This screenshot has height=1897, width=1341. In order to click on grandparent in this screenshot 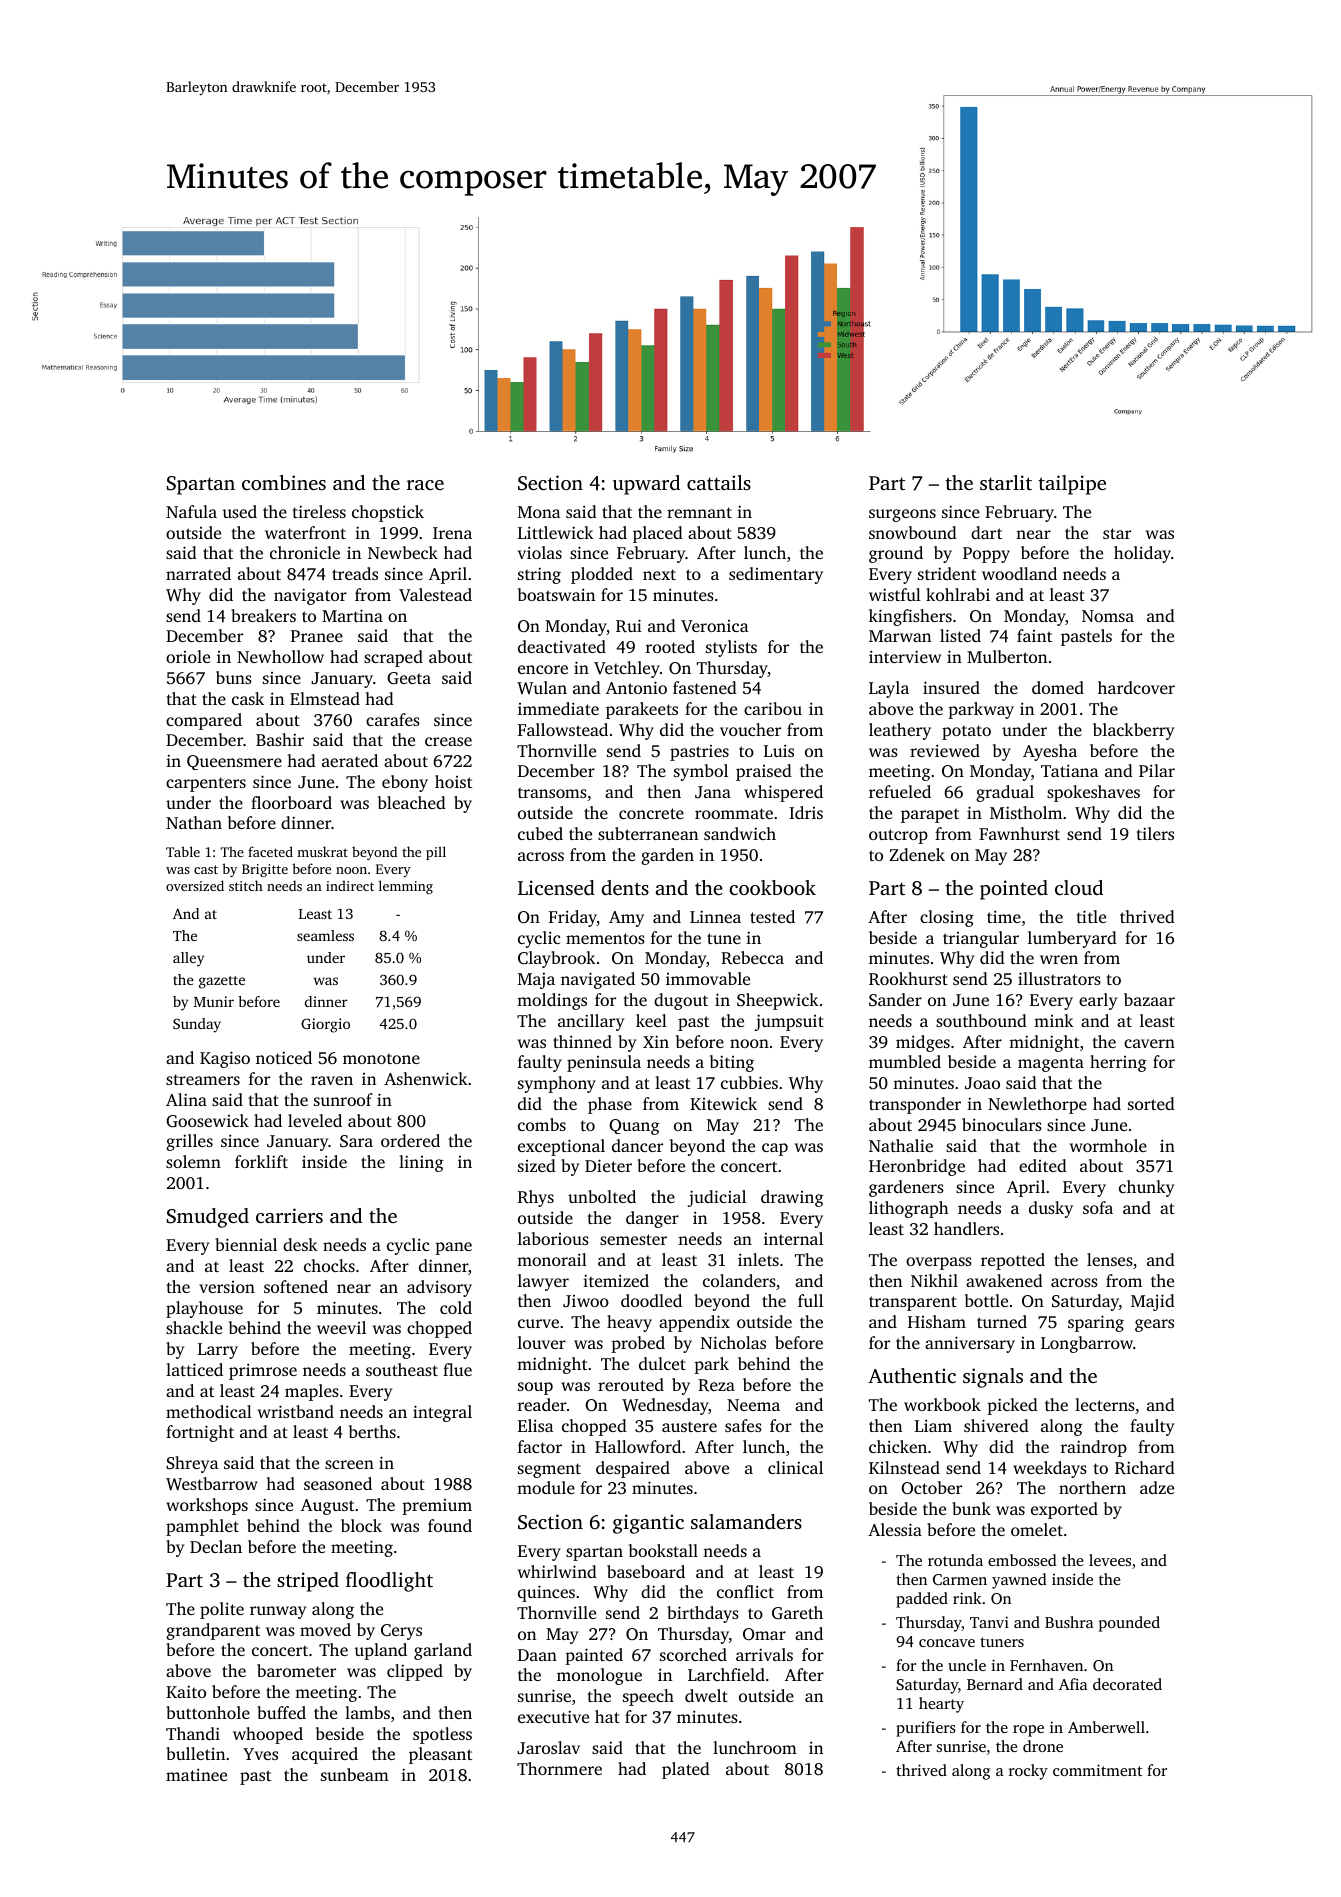, I will do `click(213, 1631)`.
